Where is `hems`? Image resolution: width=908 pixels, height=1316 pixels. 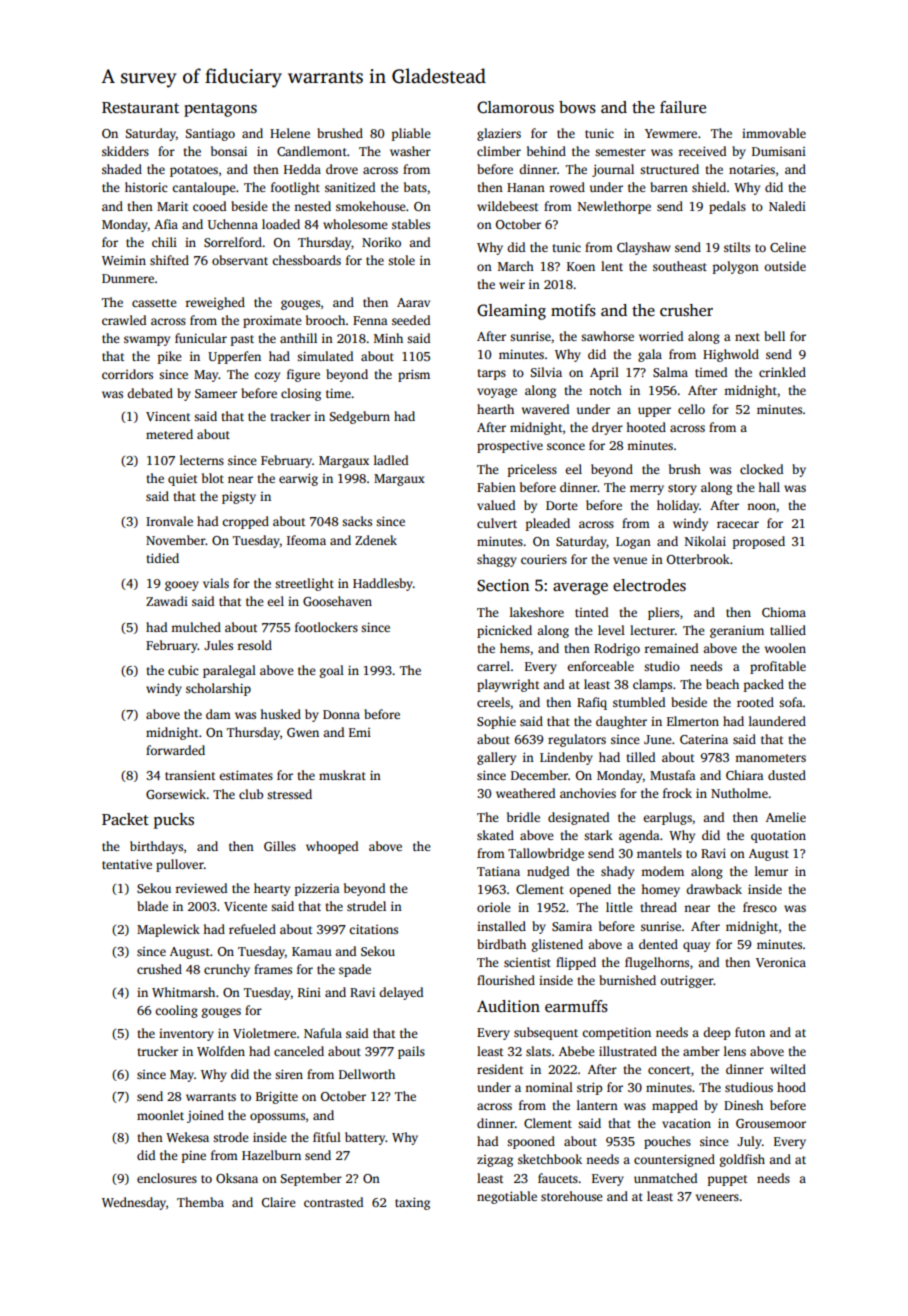 hems is located at coordinates (515, 648).
